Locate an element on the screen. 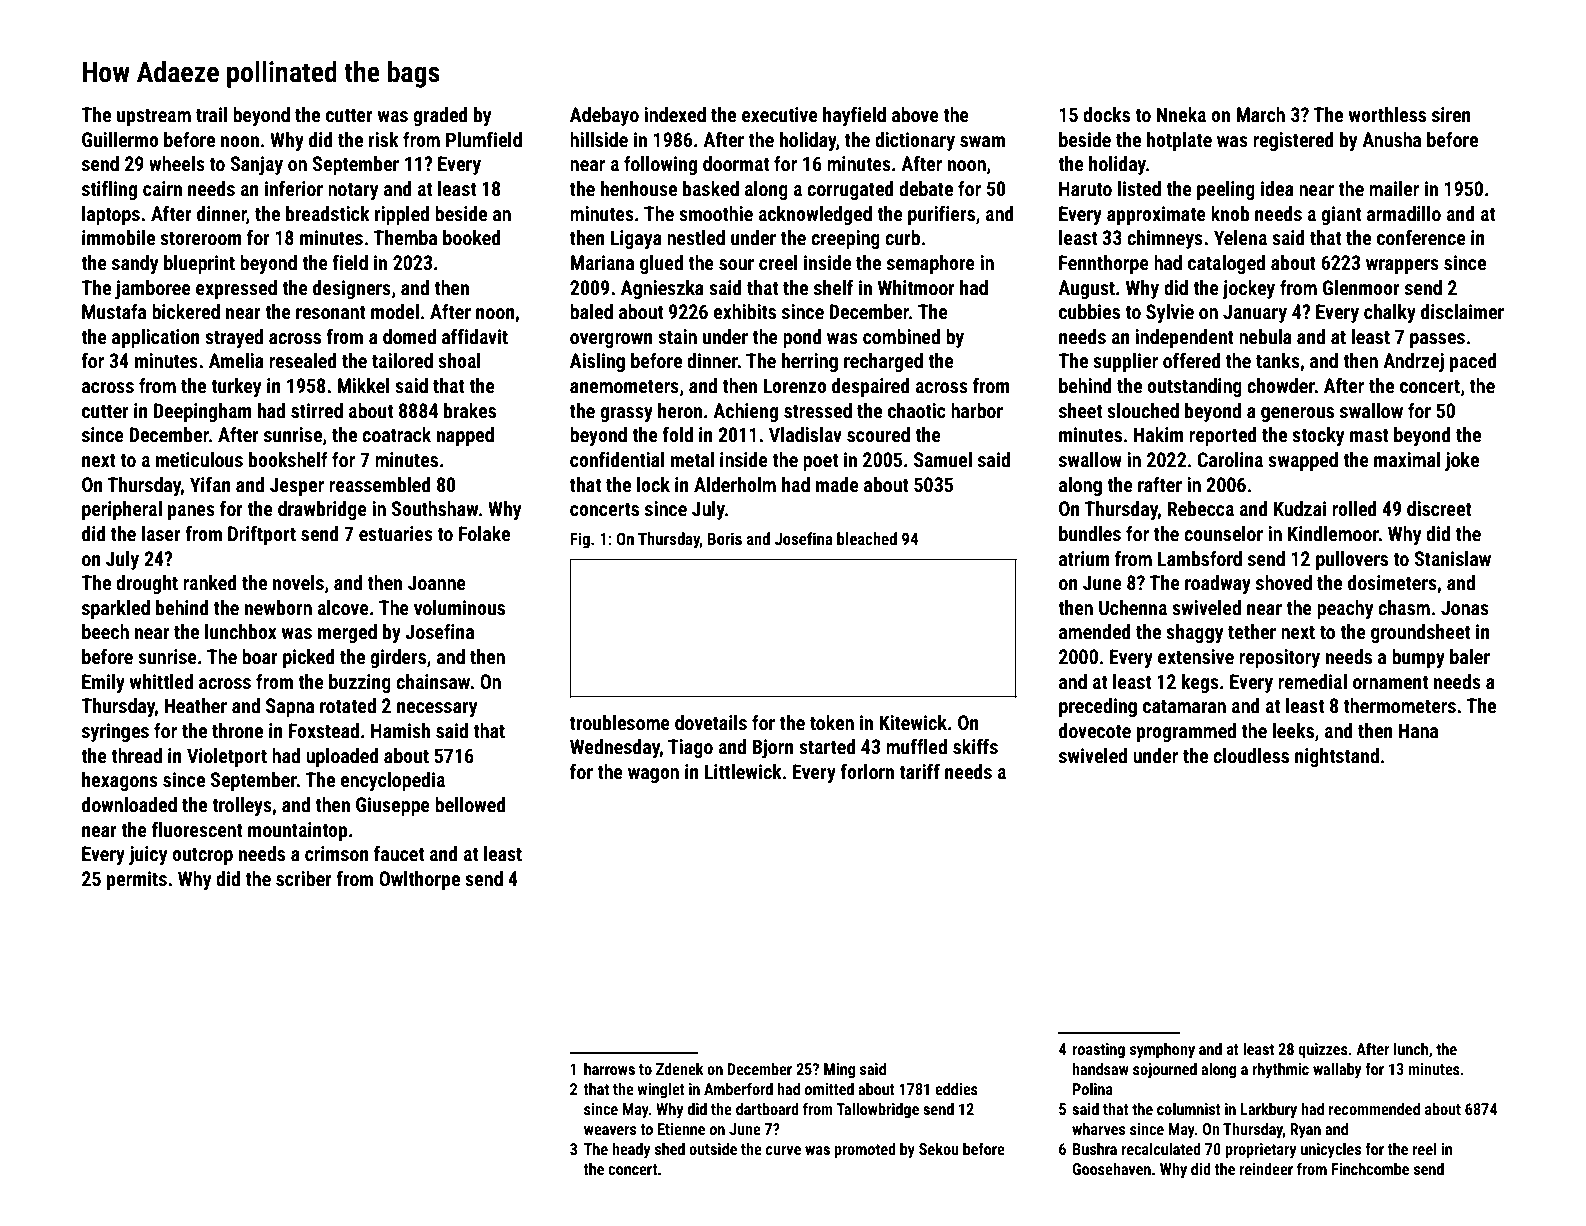 The height and width of the screenshot is (1226, 1586). independent is located at coordinates (1184, 338).
